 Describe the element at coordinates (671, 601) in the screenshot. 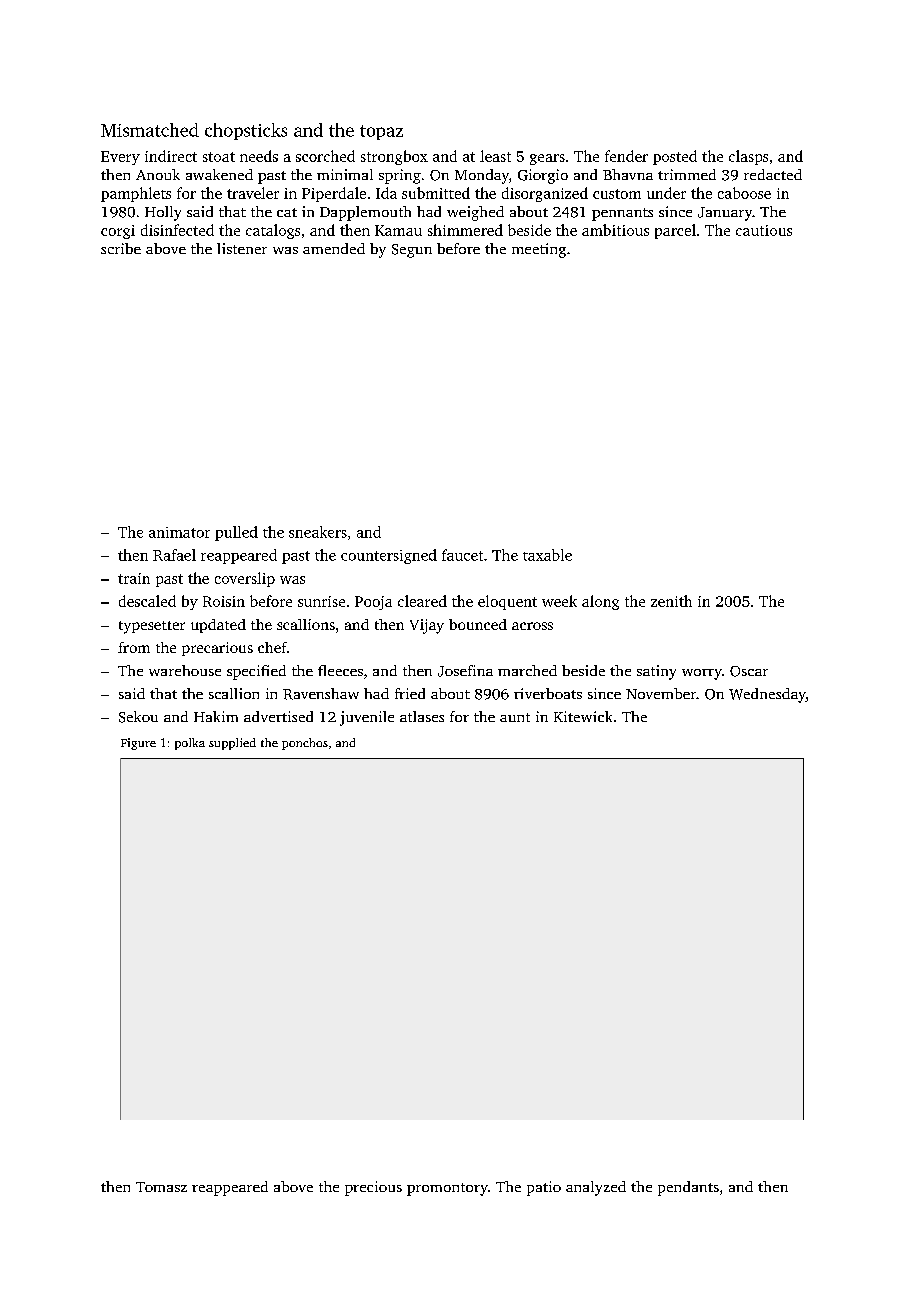

I see `zenith` at that location.
